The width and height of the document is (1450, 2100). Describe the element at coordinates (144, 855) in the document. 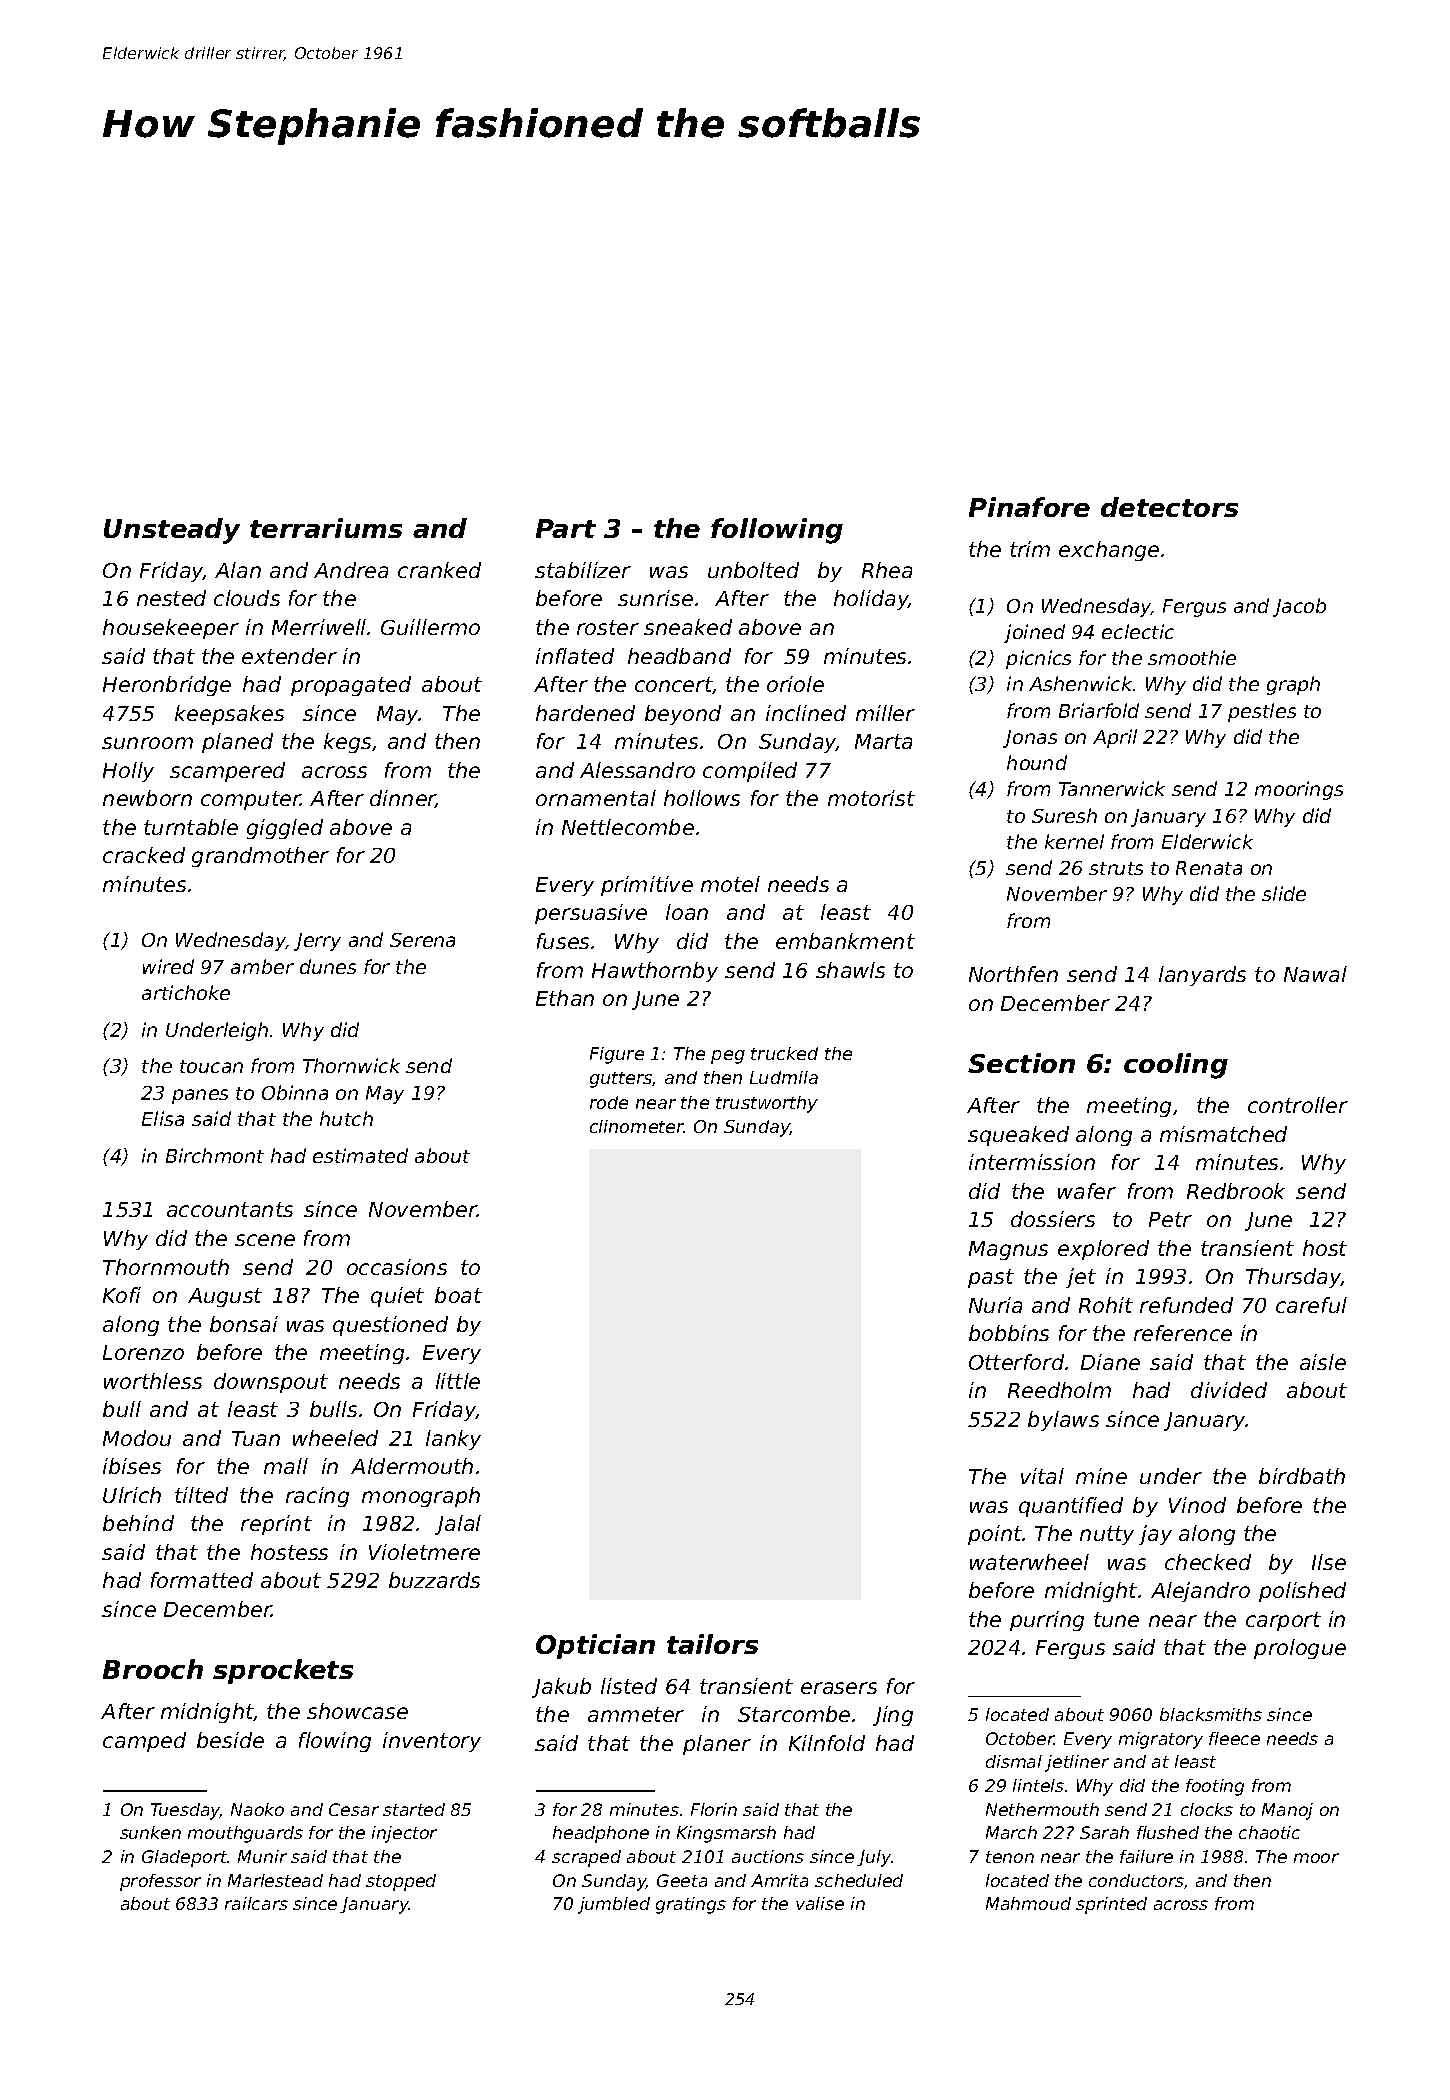

I see `cracked` at that location.
